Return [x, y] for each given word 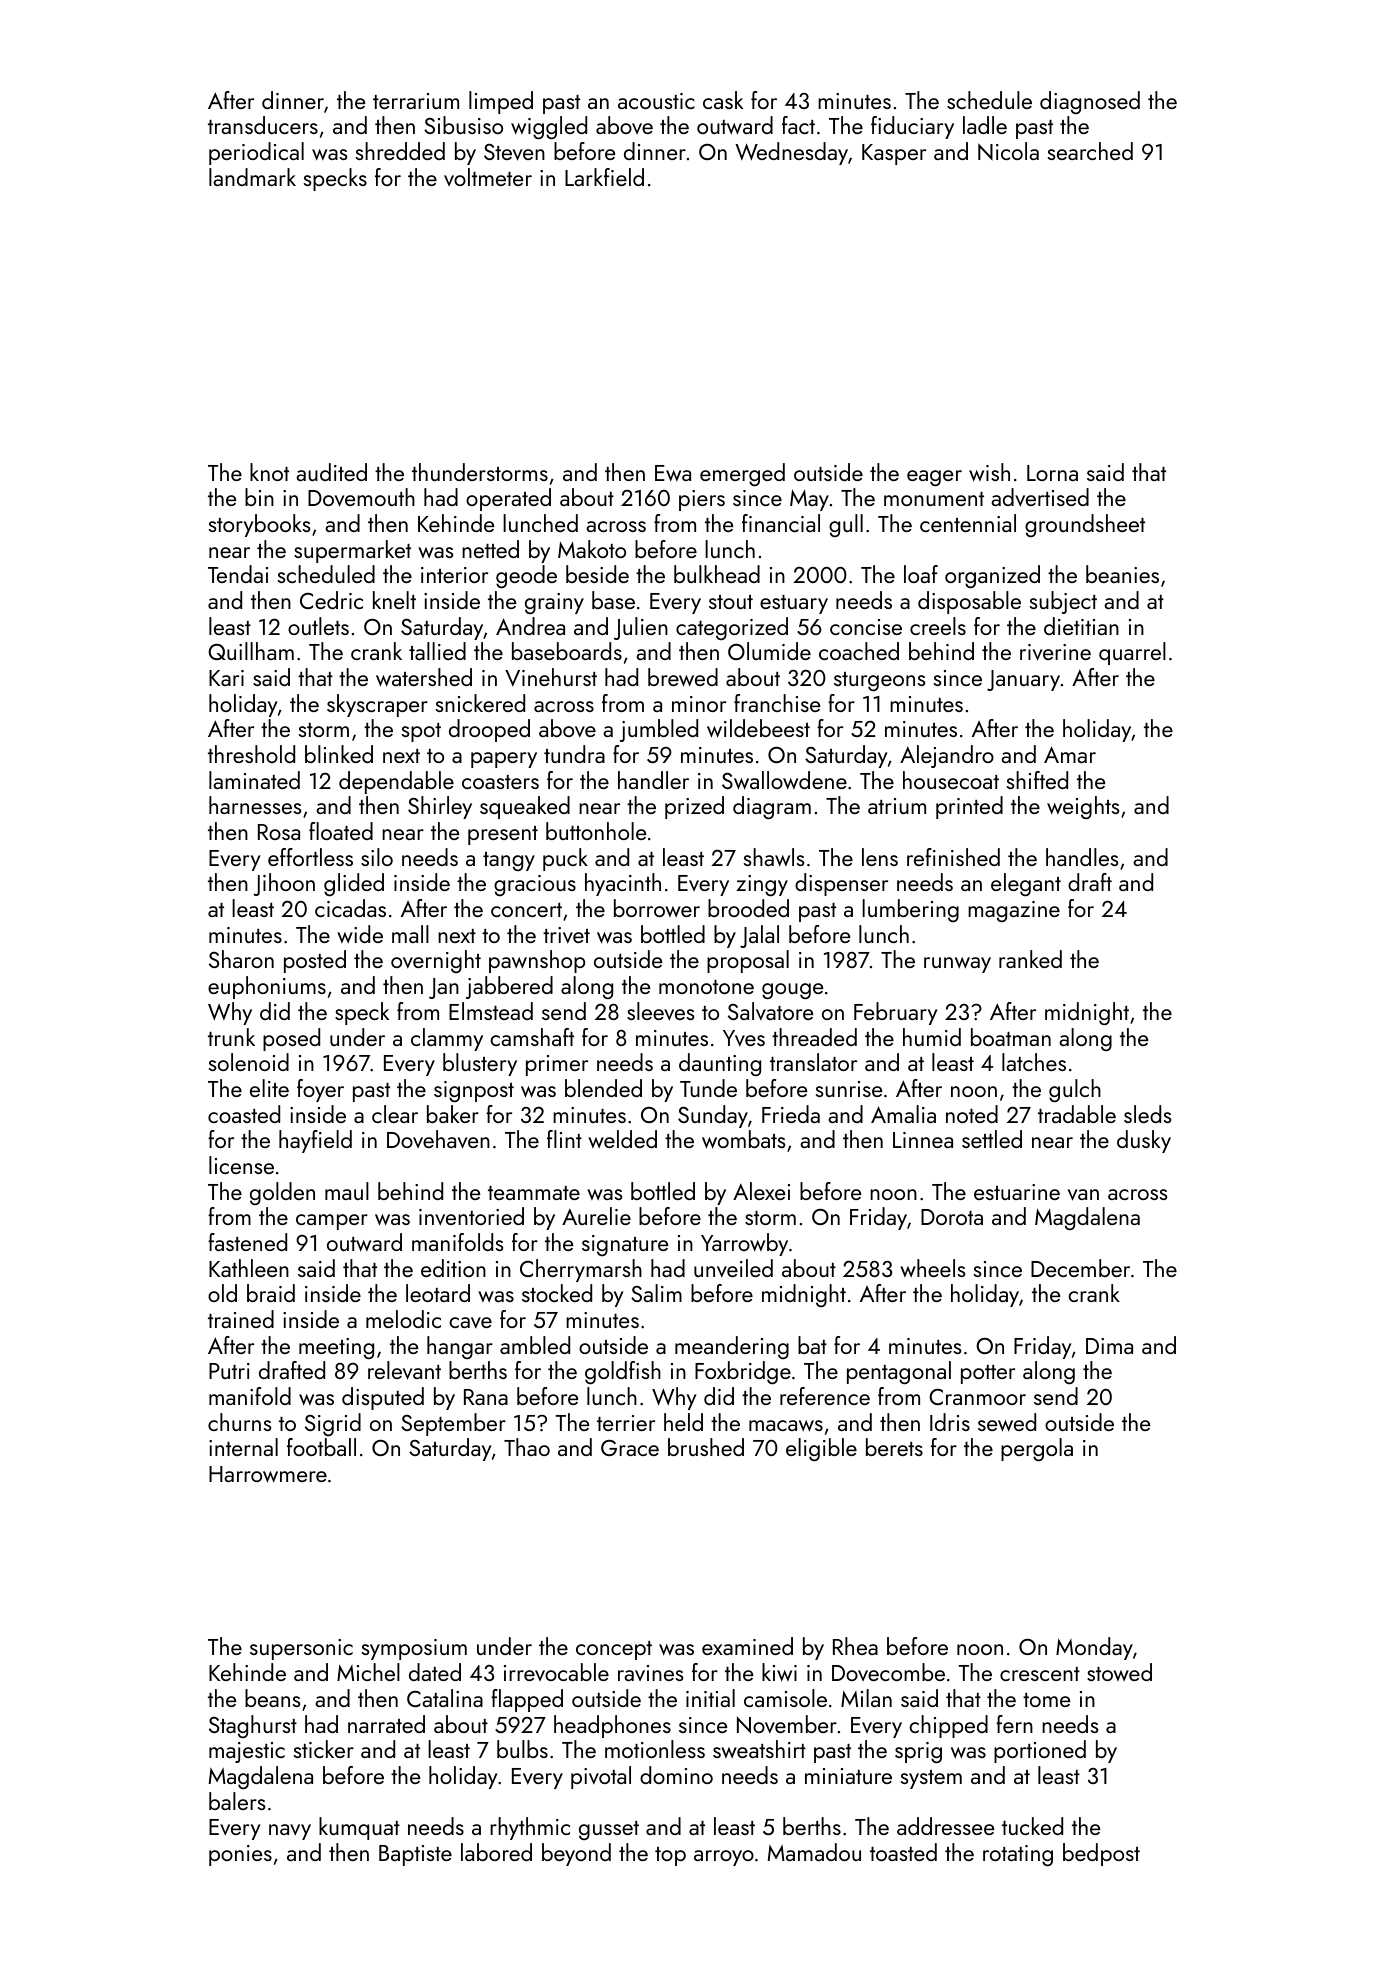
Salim [656, 1293]
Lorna [1052, 473]
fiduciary [912, 127]
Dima [1109, 1346]
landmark [252, 177]
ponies [240, 1855]
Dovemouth [361, 497]
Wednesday [791, 153]
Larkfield [604, 177]
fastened [247, 1242]
